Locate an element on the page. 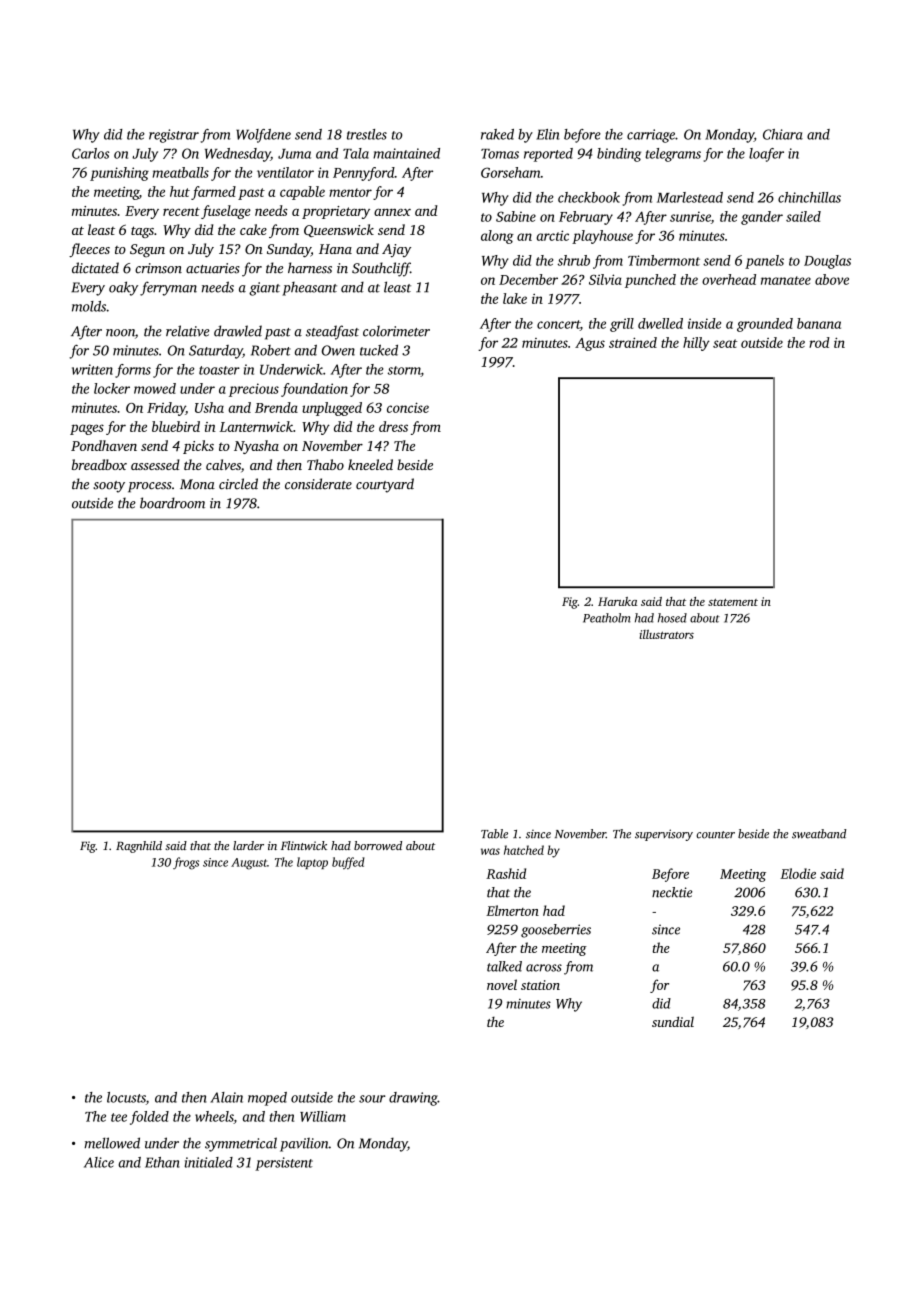 The image size is (924, 1314). considerate is located at coordinates (318, 484).
